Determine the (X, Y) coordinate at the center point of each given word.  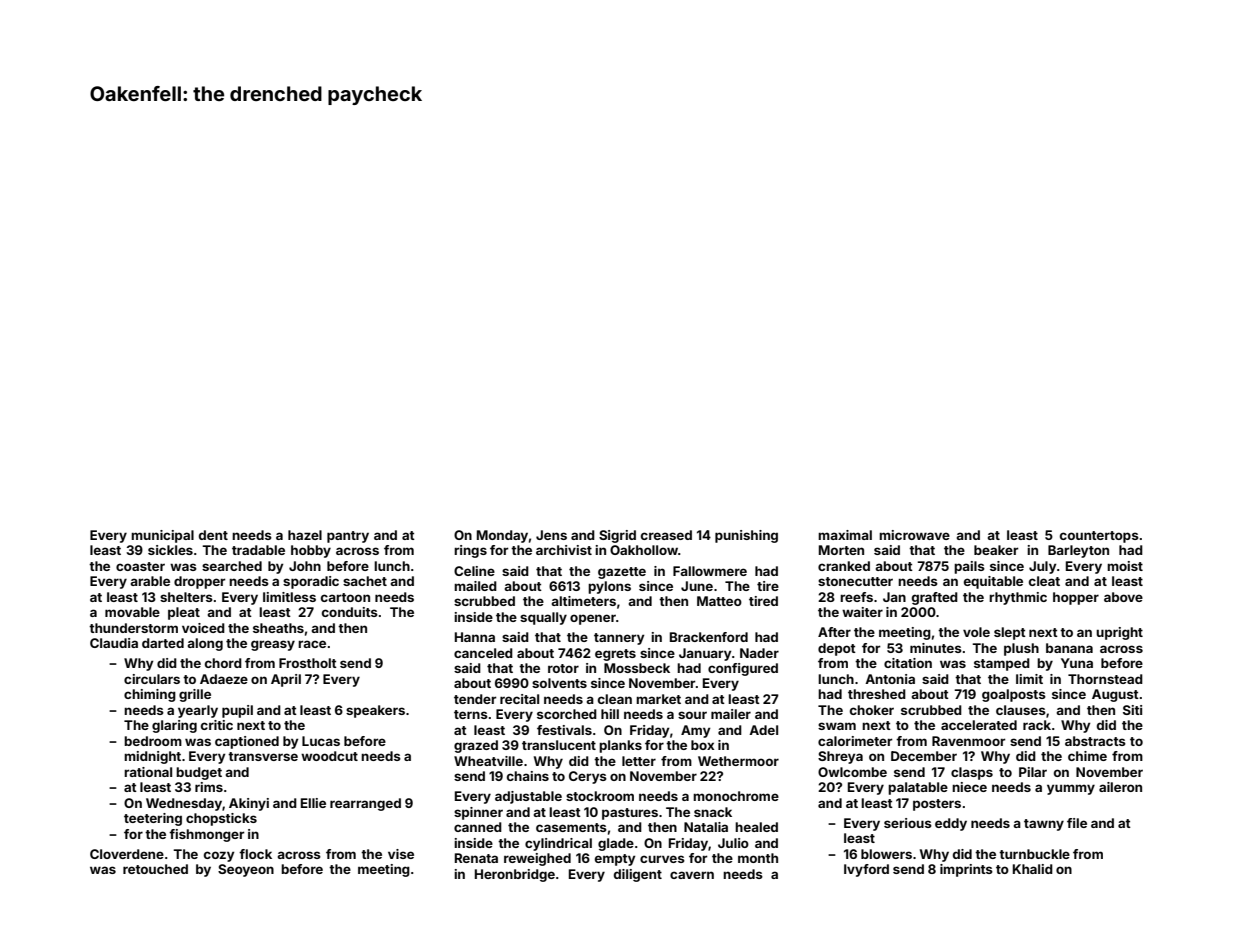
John (305, 566)
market (658, 699)
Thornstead (1105, 679)
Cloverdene (127, 854)
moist (1125, 566)
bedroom (153, 741)
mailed (475, 586)
